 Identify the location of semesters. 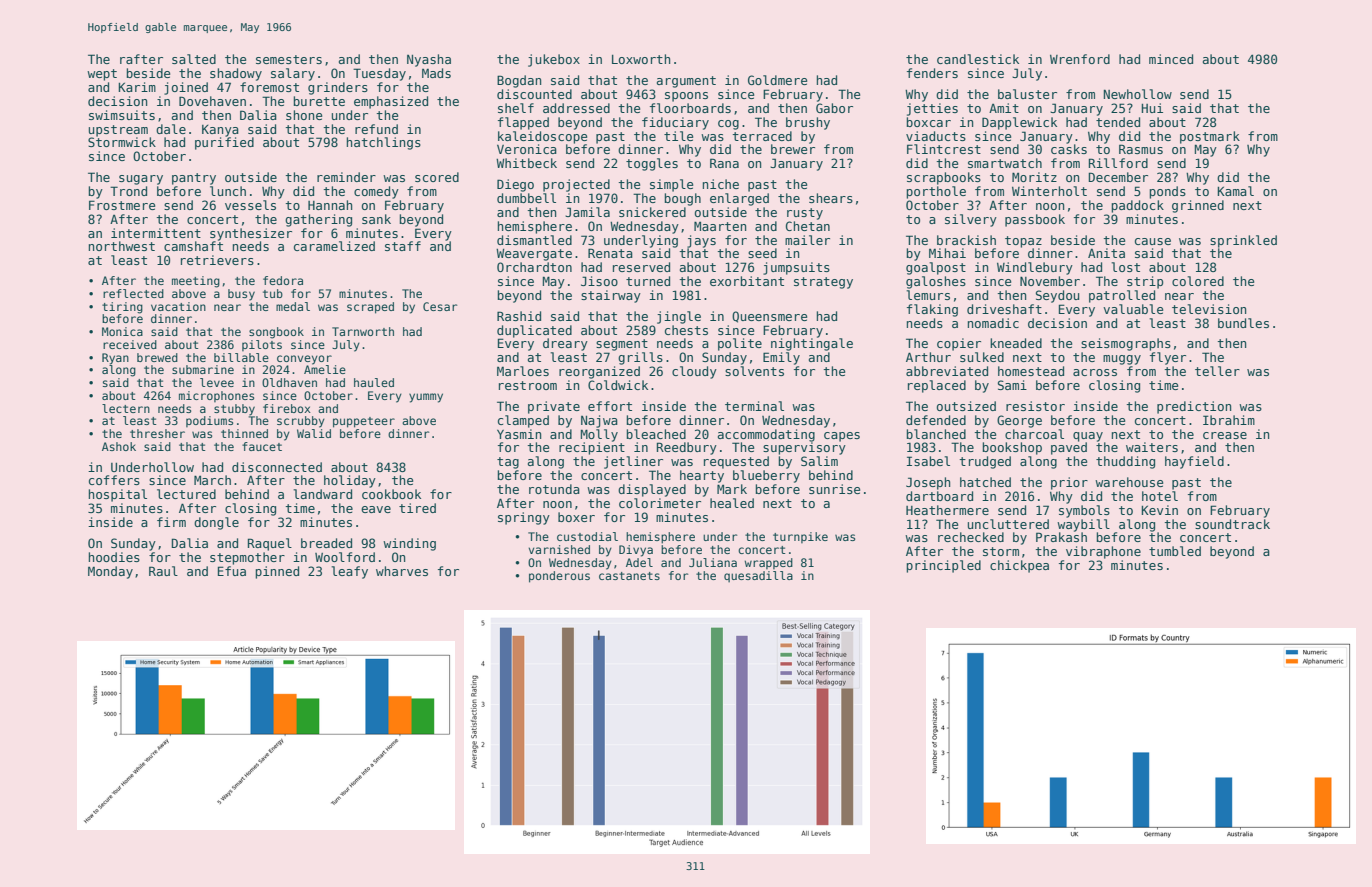
(289, 59).
